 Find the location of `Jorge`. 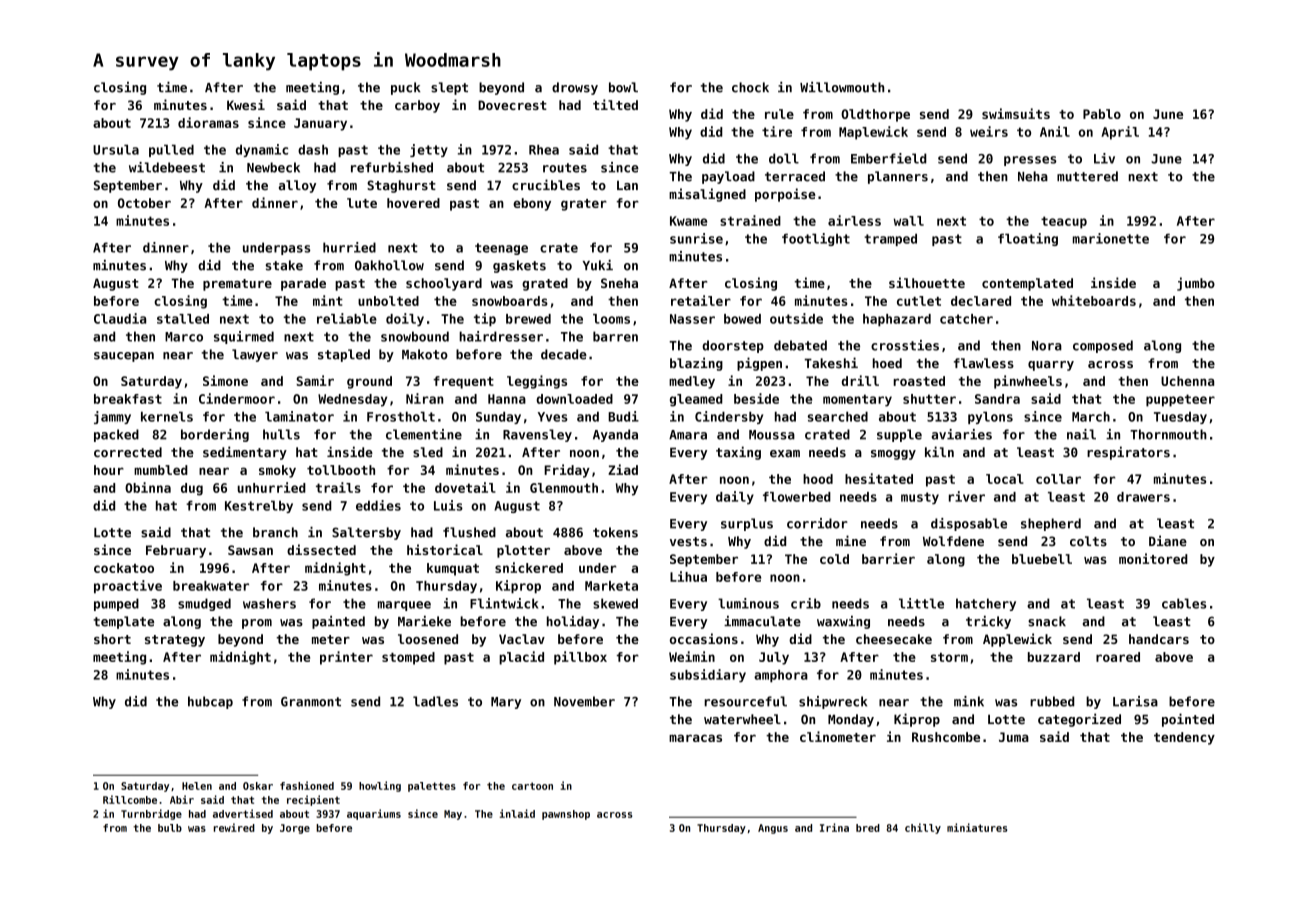

Jorge is located at coordinates (295, 829).
